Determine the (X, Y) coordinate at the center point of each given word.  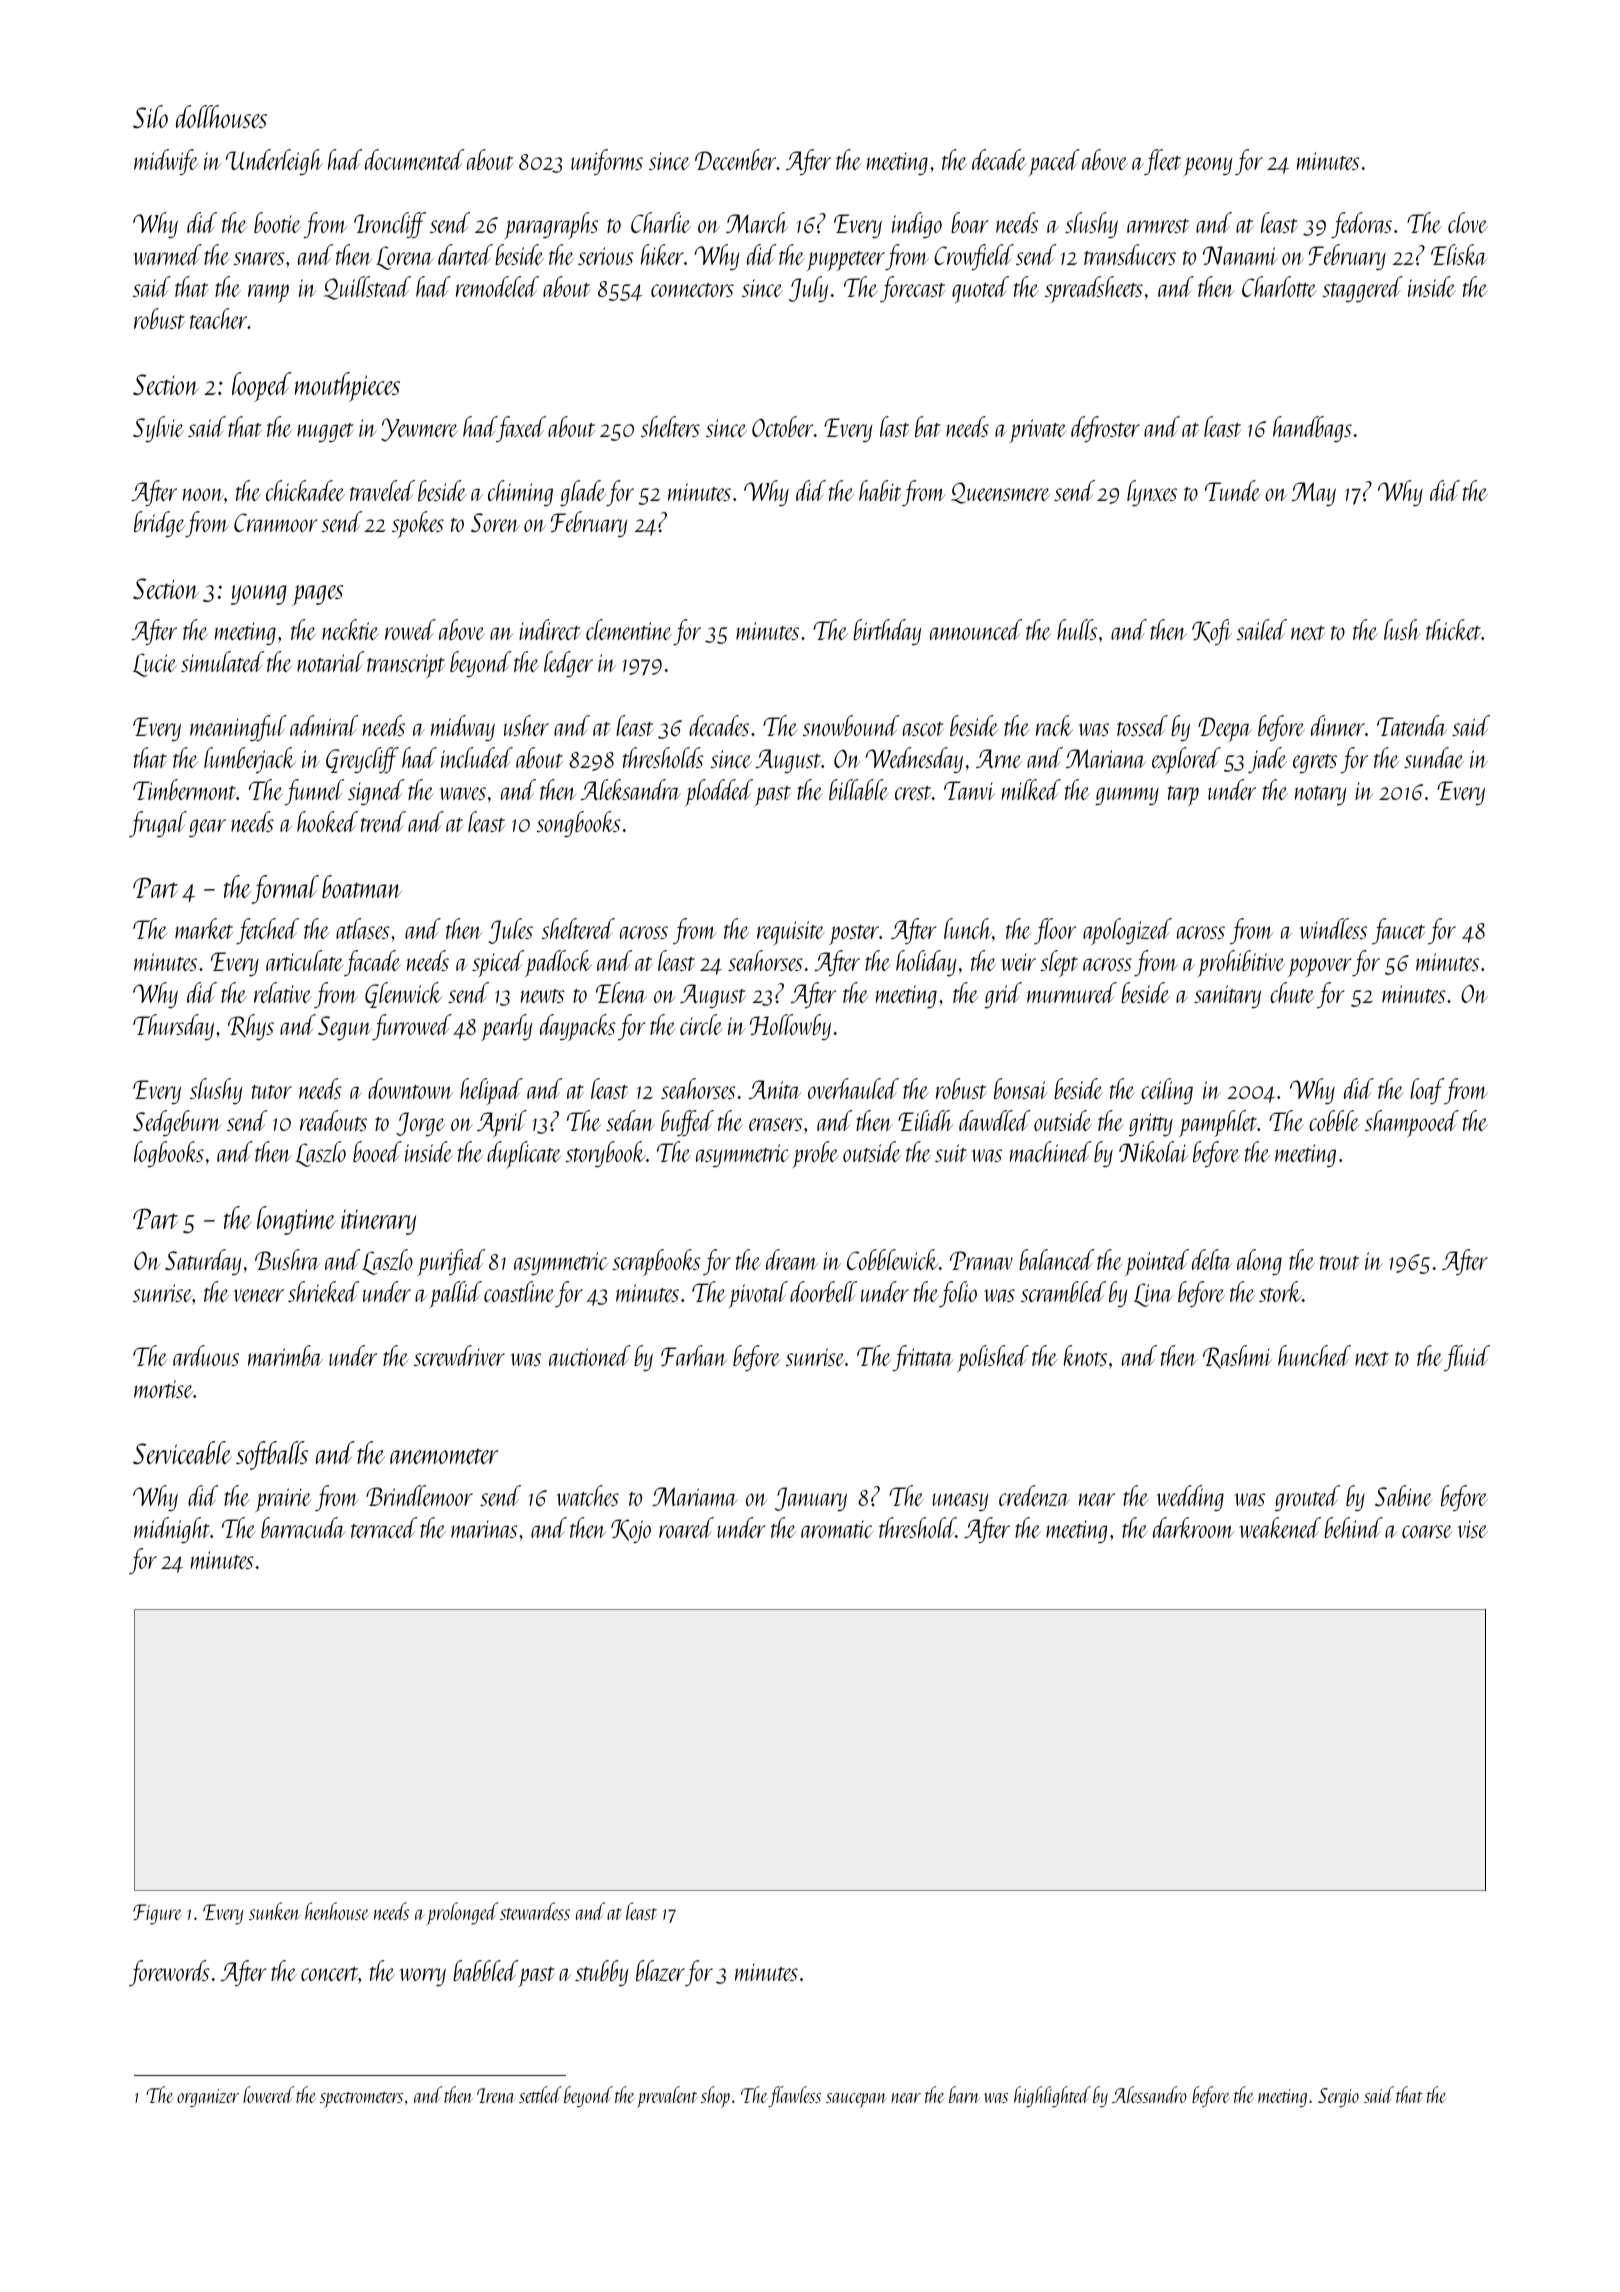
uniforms (607, 162)
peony (1208, 166)
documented (415, 159)
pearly (506, 1027)
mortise (163, 1389)
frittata (923, 1358)
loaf (1427, 1091)
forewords (169, 1973)
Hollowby (790, 1027)
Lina (1153, 1295)
